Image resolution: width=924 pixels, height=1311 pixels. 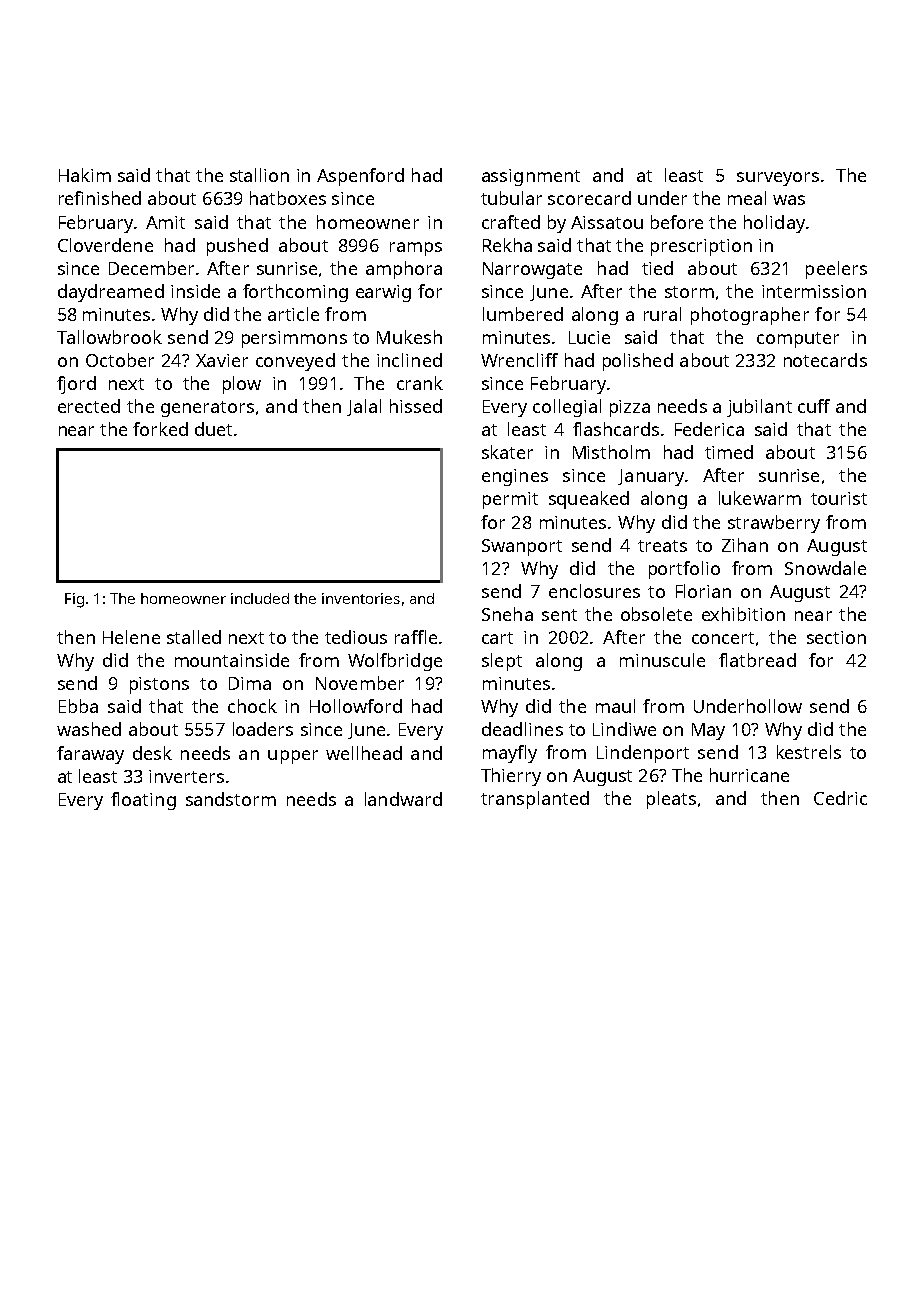 I want to click on Hakim, so click(x=85, y=175).
